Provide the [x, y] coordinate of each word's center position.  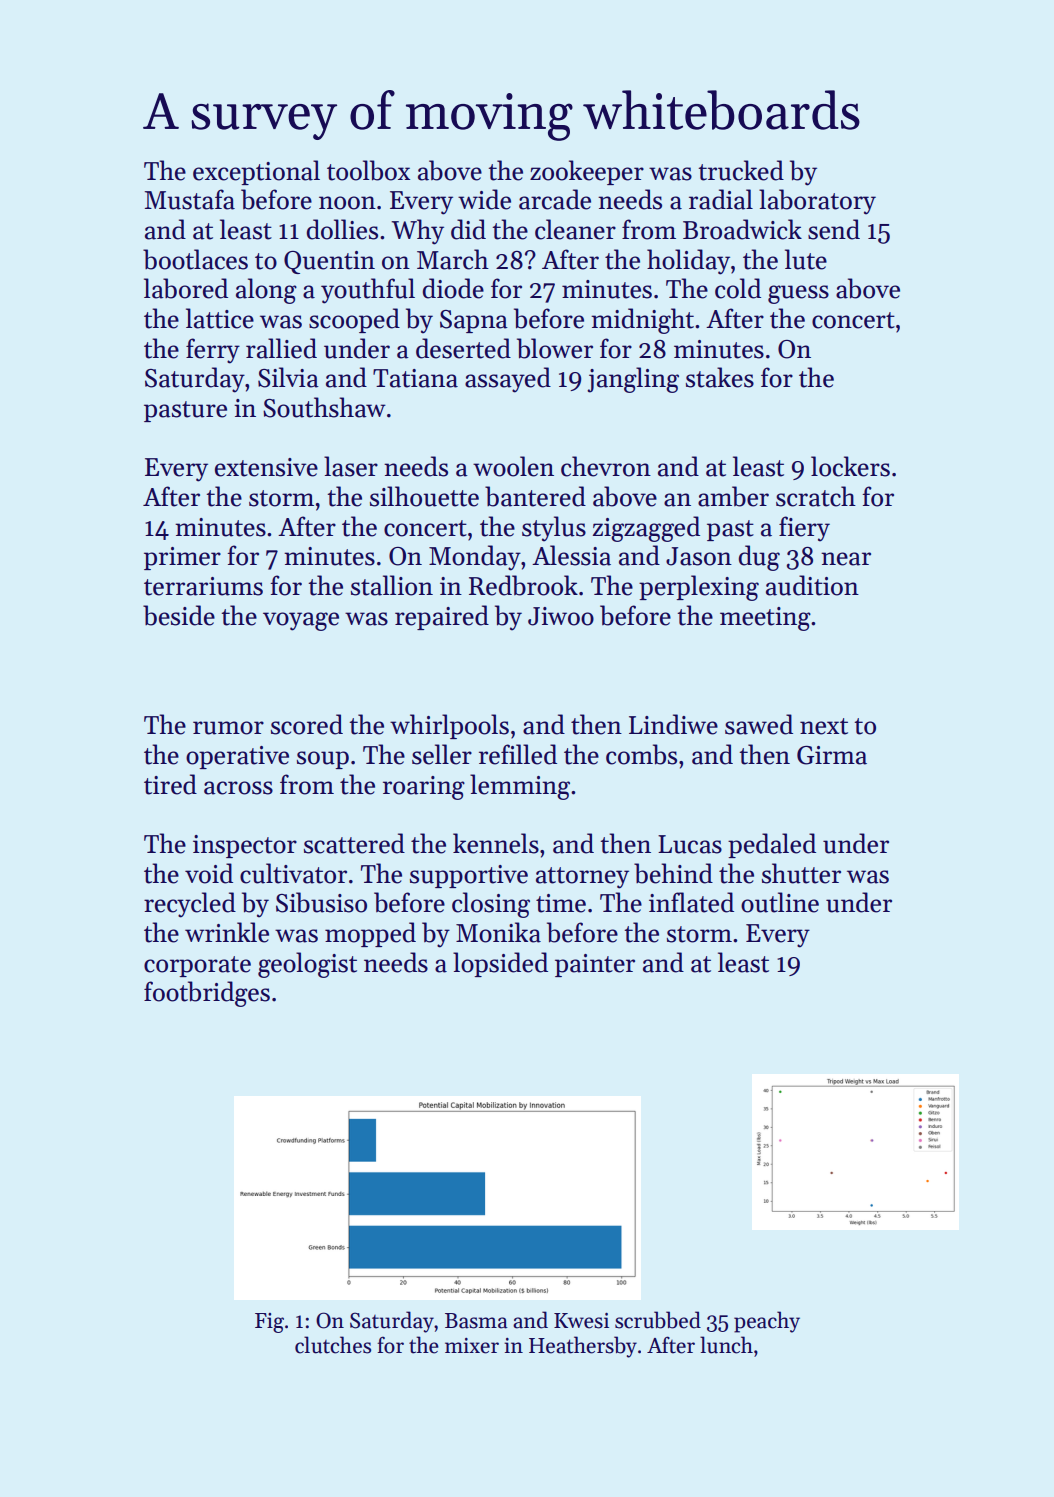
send [834, 229]
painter [595, 965]
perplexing [699, 588]
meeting [765, 619]
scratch [816, 496]
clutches [333, 1345]
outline [780, 902]
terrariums [203, 586]
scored [307, 724]
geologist [307, 965]
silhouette [424, 496]
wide [484, 199]
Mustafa [190, 199]
